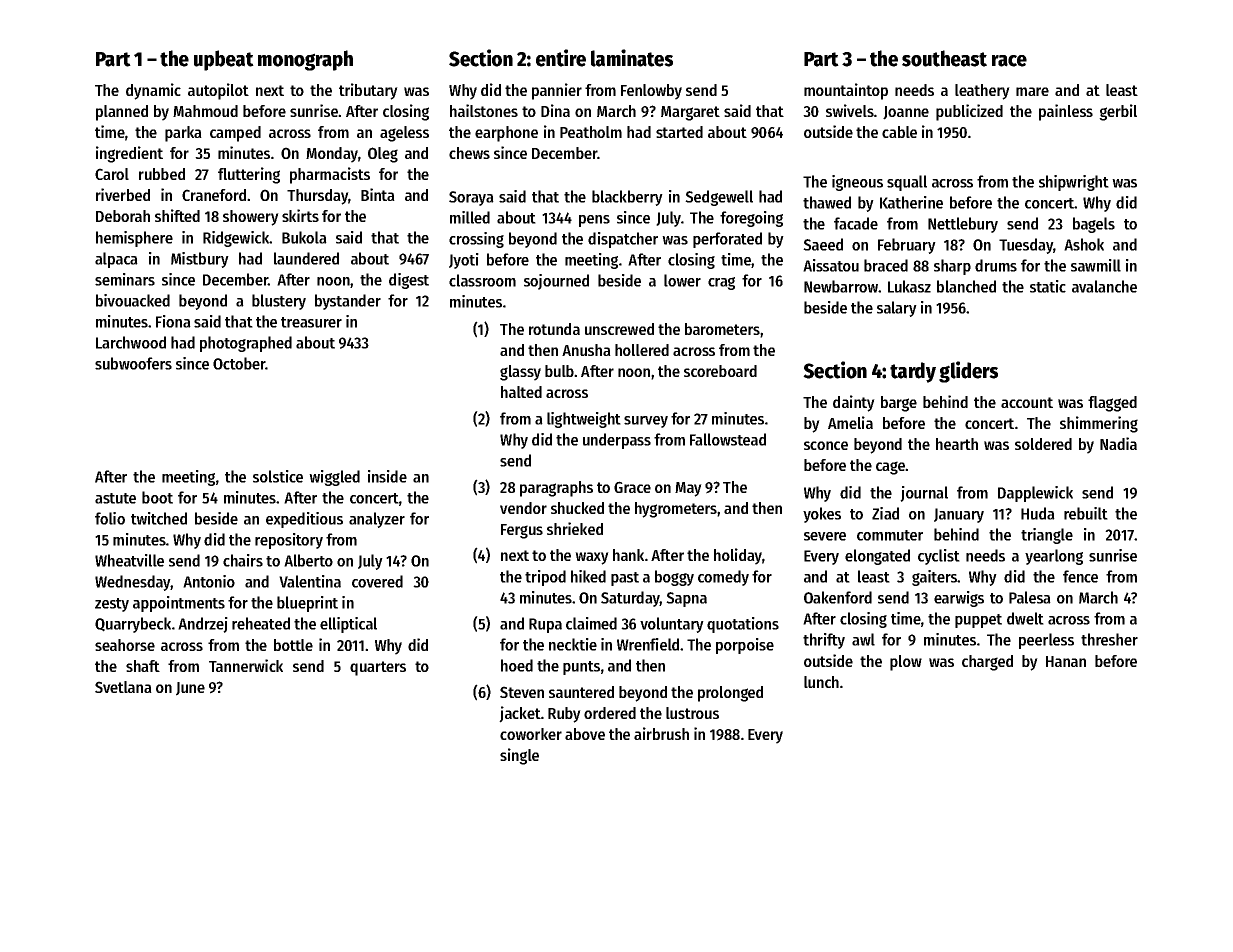 This document has width=1233, height=952. Describe the element at coordinates (134, 239) in the document. I see `hemisphere` at that location.
